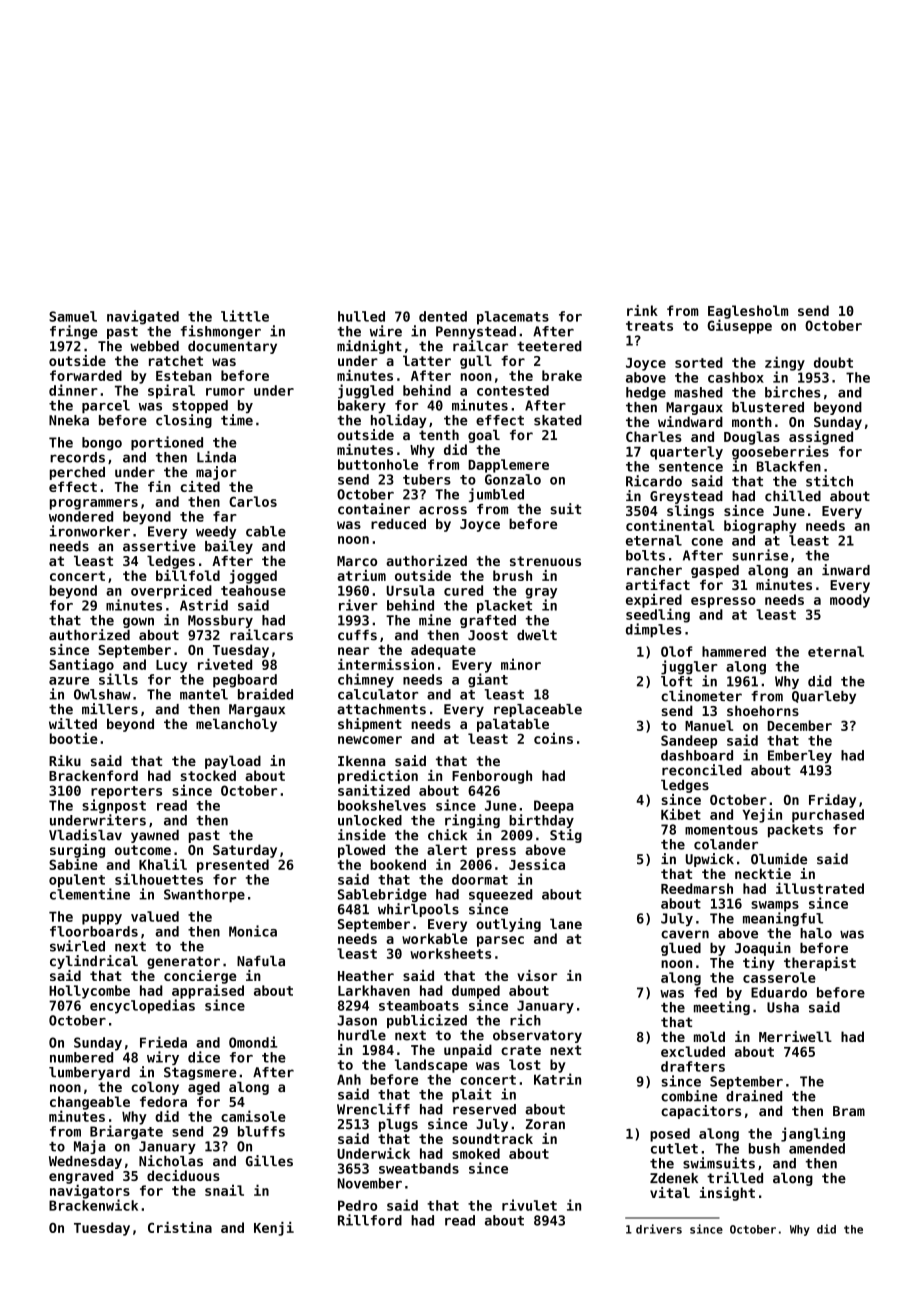 The image size is (924, 1308). What do you see at coordinates (513, 725) in the document?
I see `palatable` at bounding box center [513, 725].
